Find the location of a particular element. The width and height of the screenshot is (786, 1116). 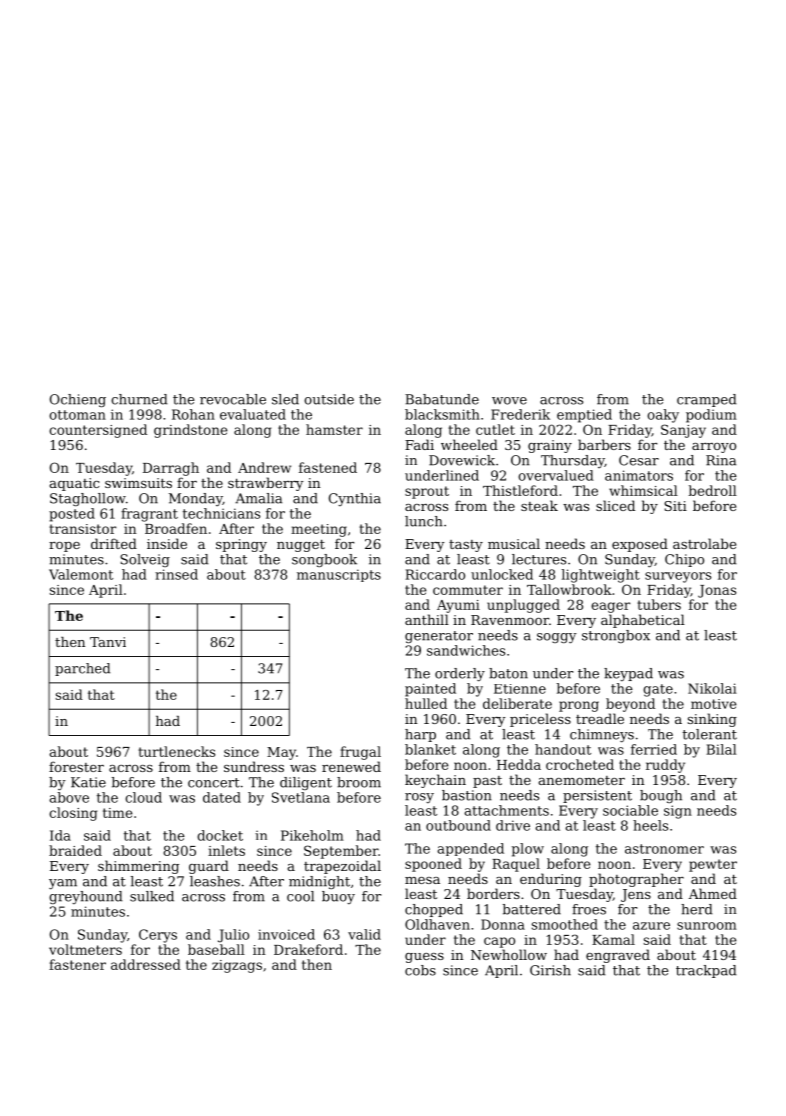

outside is located at coordinates (329, 399).
